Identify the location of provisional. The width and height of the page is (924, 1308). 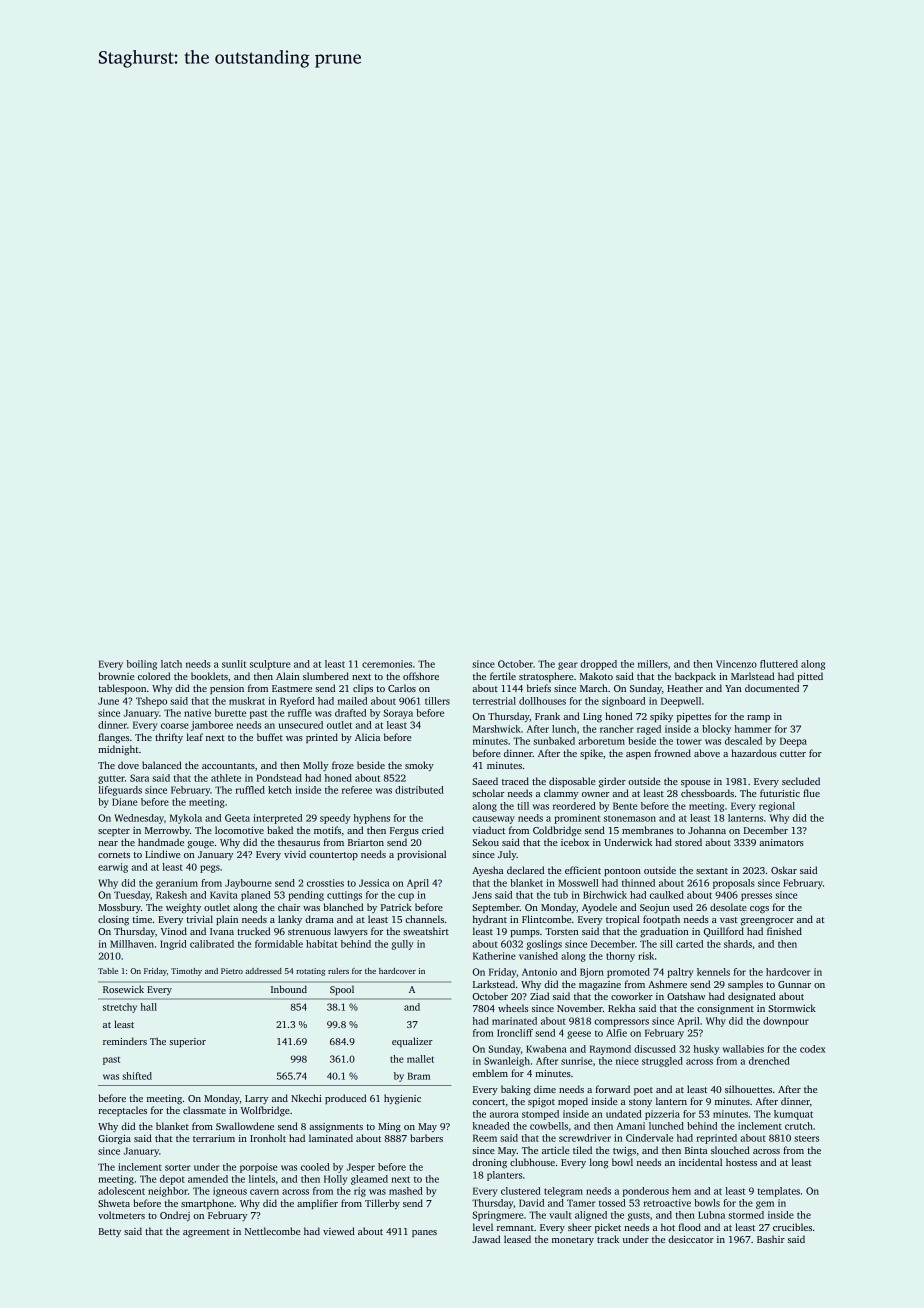
(421, 855).
